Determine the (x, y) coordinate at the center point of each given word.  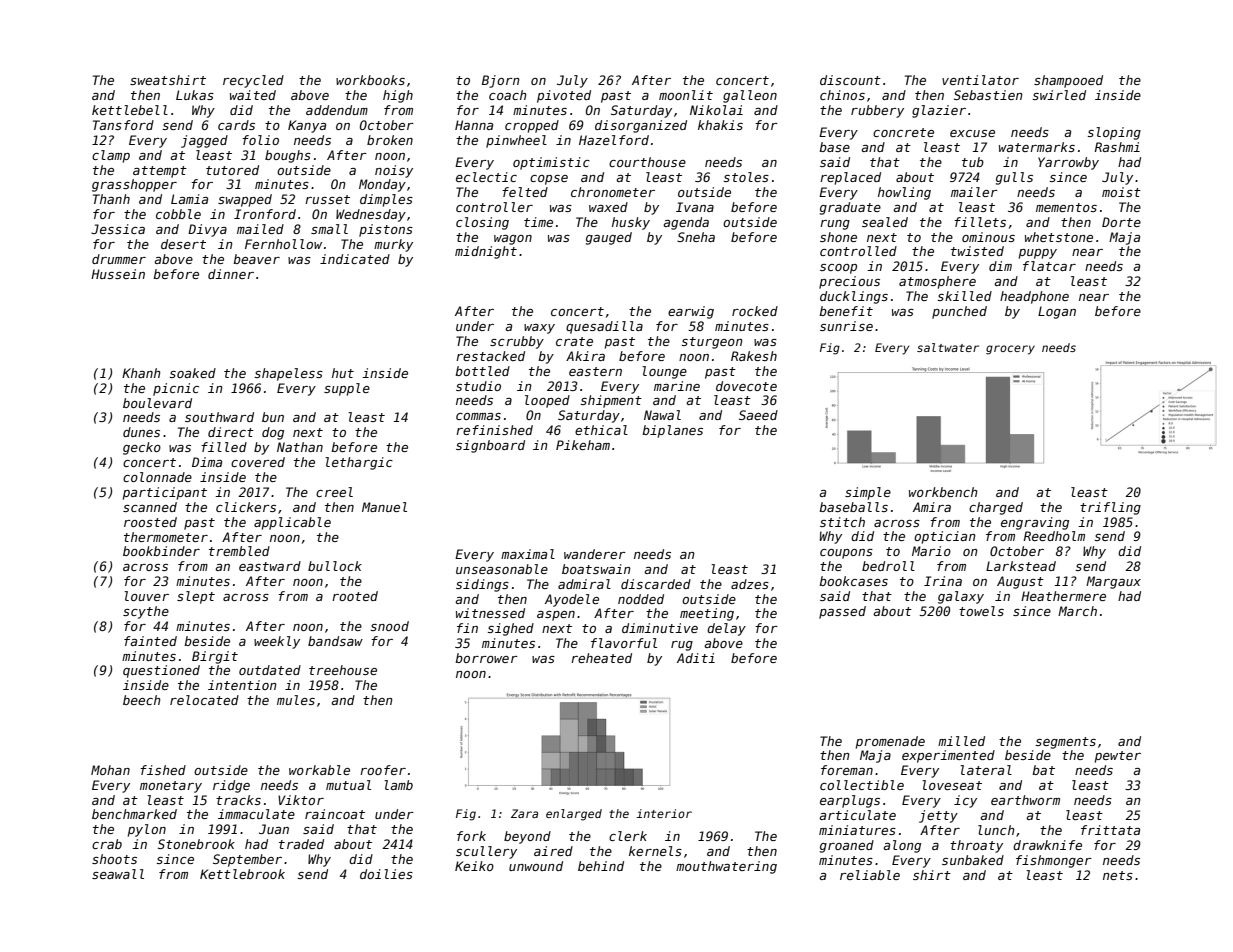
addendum (337, 110)
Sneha (696, 237)
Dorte (1121, 222)
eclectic (486, 177)
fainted (150, 641)
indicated (355, 259)
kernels (655, 851)
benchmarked (134, 814)
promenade (890, 742)
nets (1118, 875)
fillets (980, 222)
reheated (601, 658)
